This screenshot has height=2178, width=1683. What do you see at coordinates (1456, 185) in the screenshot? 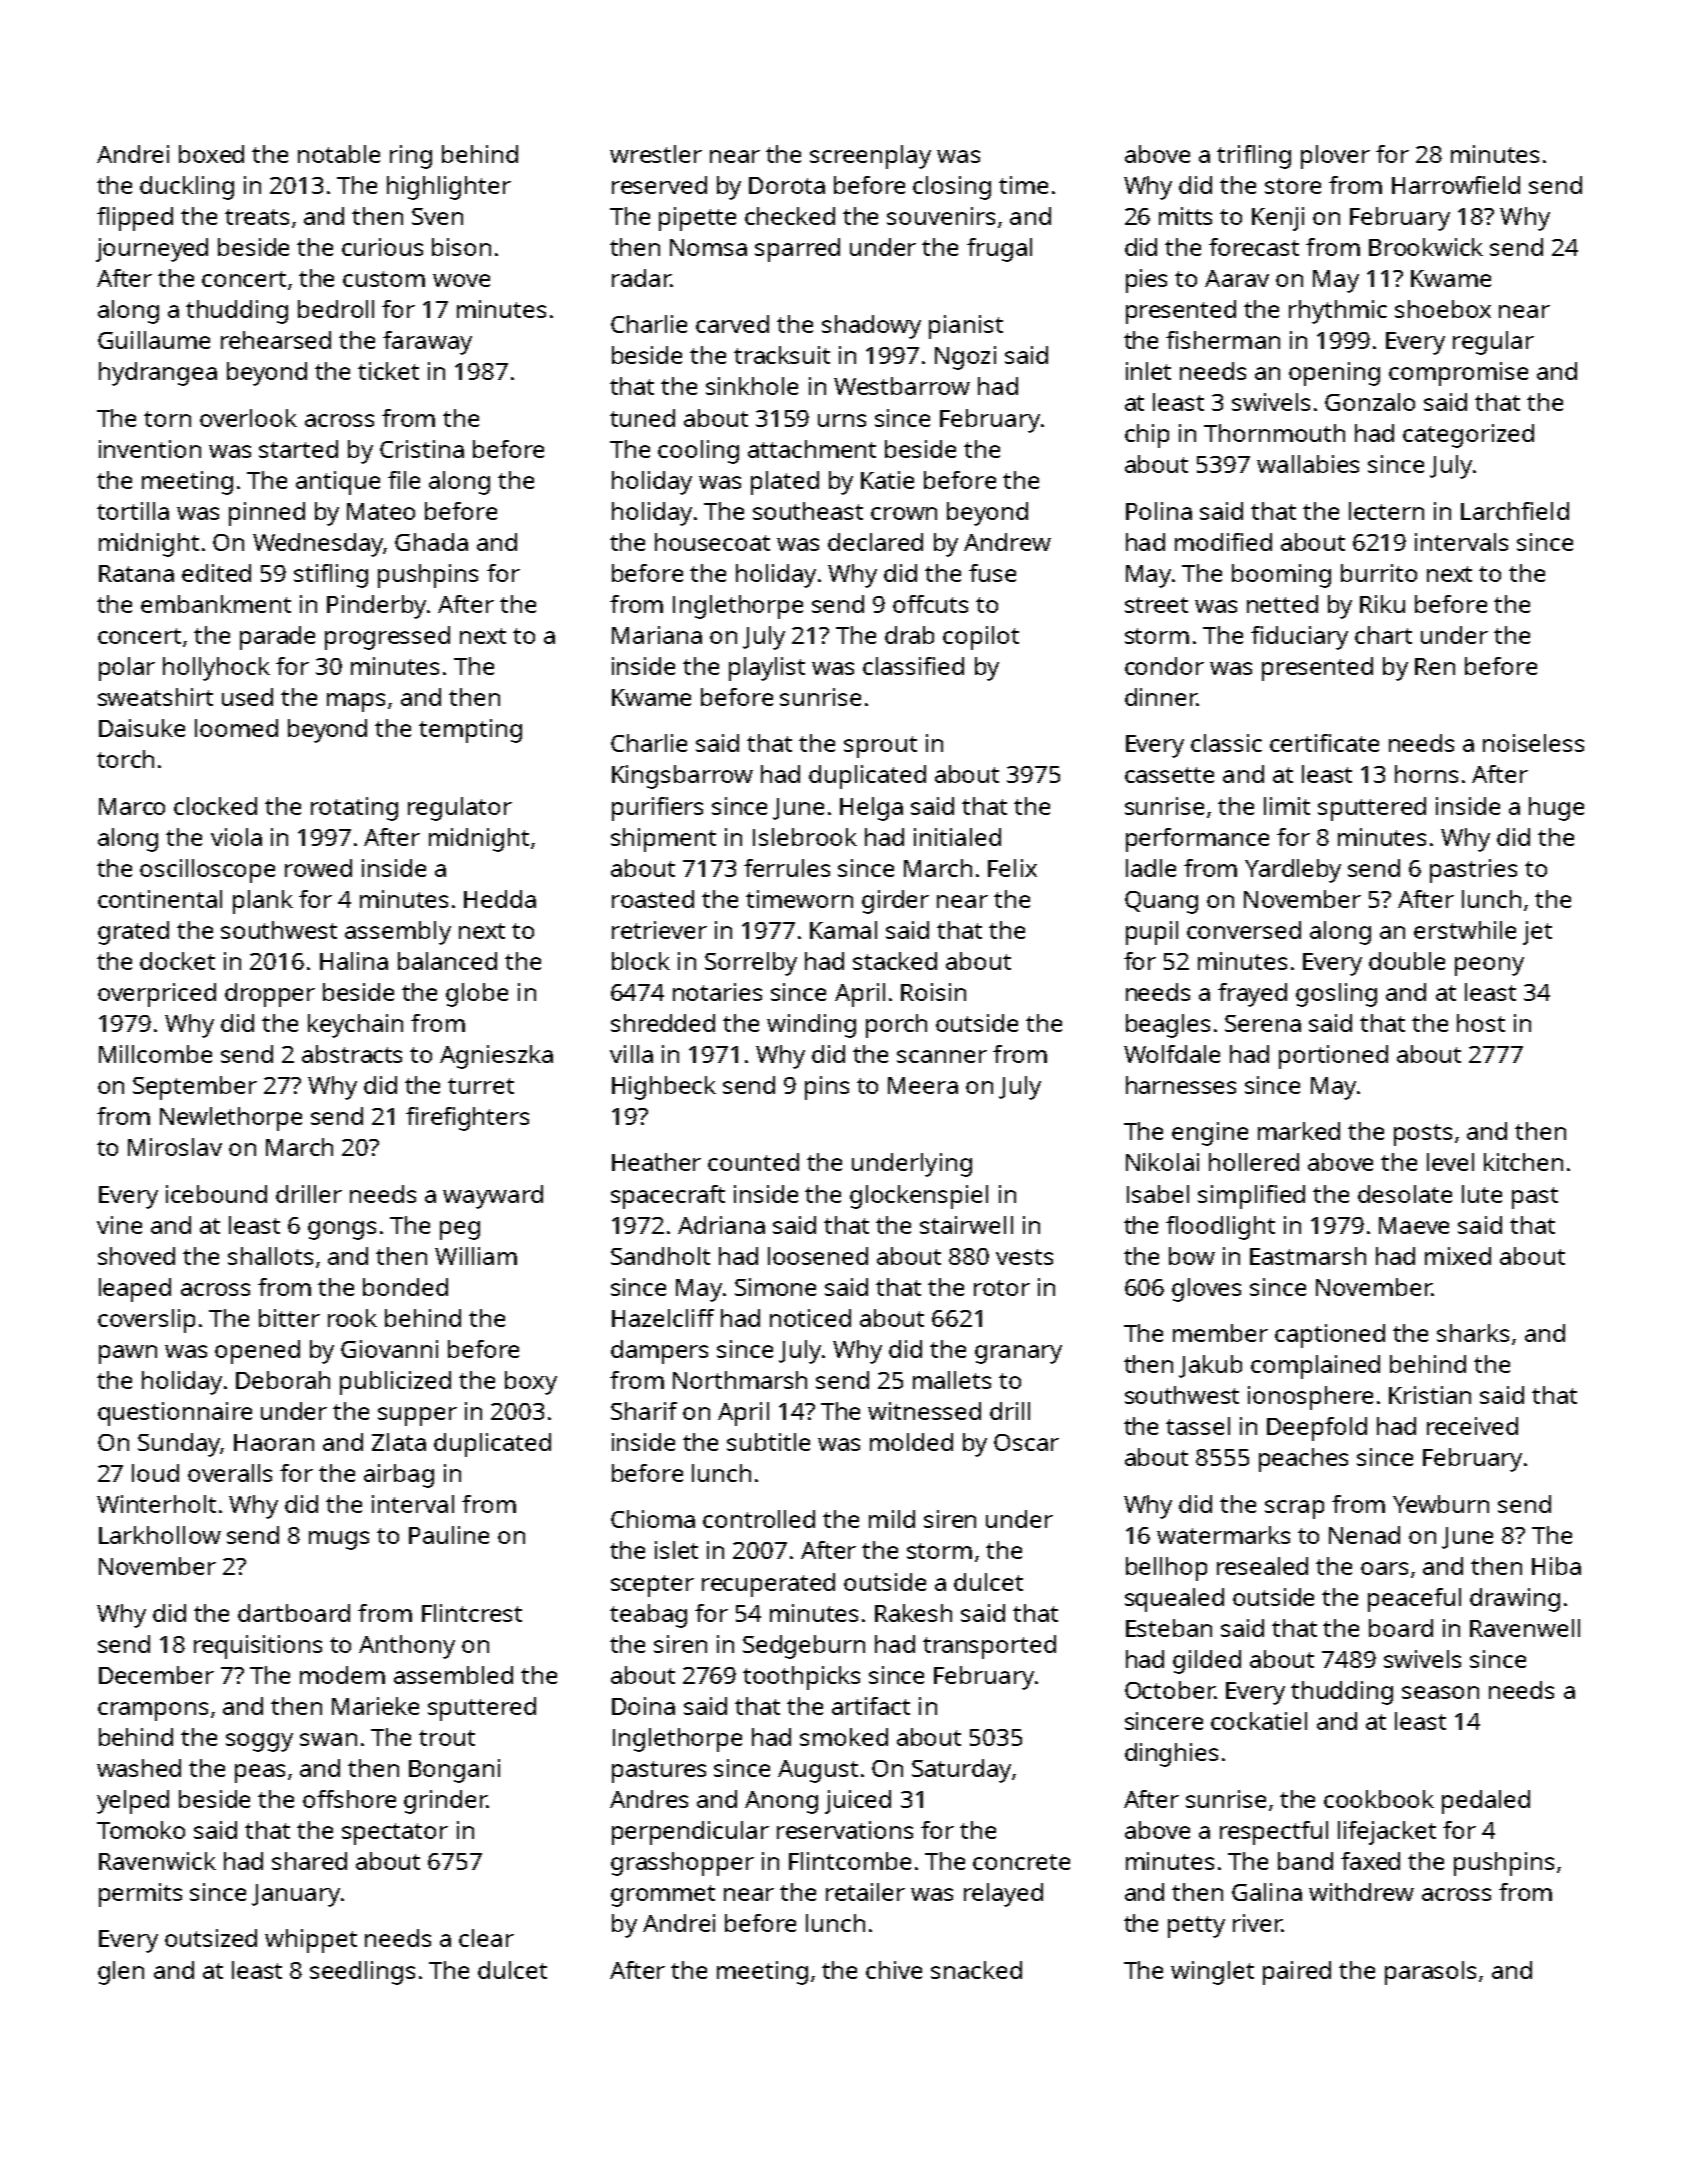
I see `Harrowfield` at bounding box center [1456, 185].
